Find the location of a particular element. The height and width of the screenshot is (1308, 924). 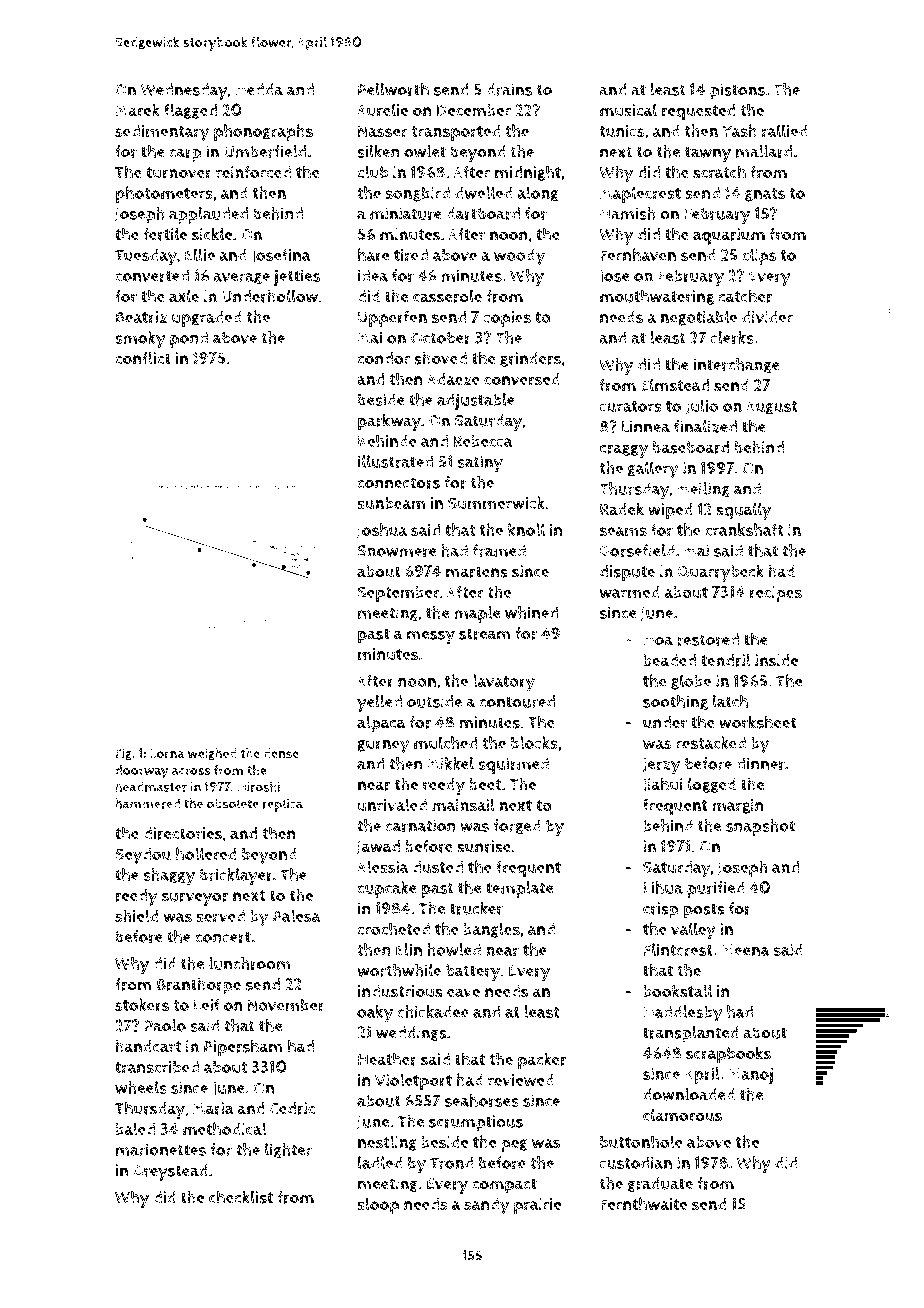

Yash is located at coordinates (739, 130).
